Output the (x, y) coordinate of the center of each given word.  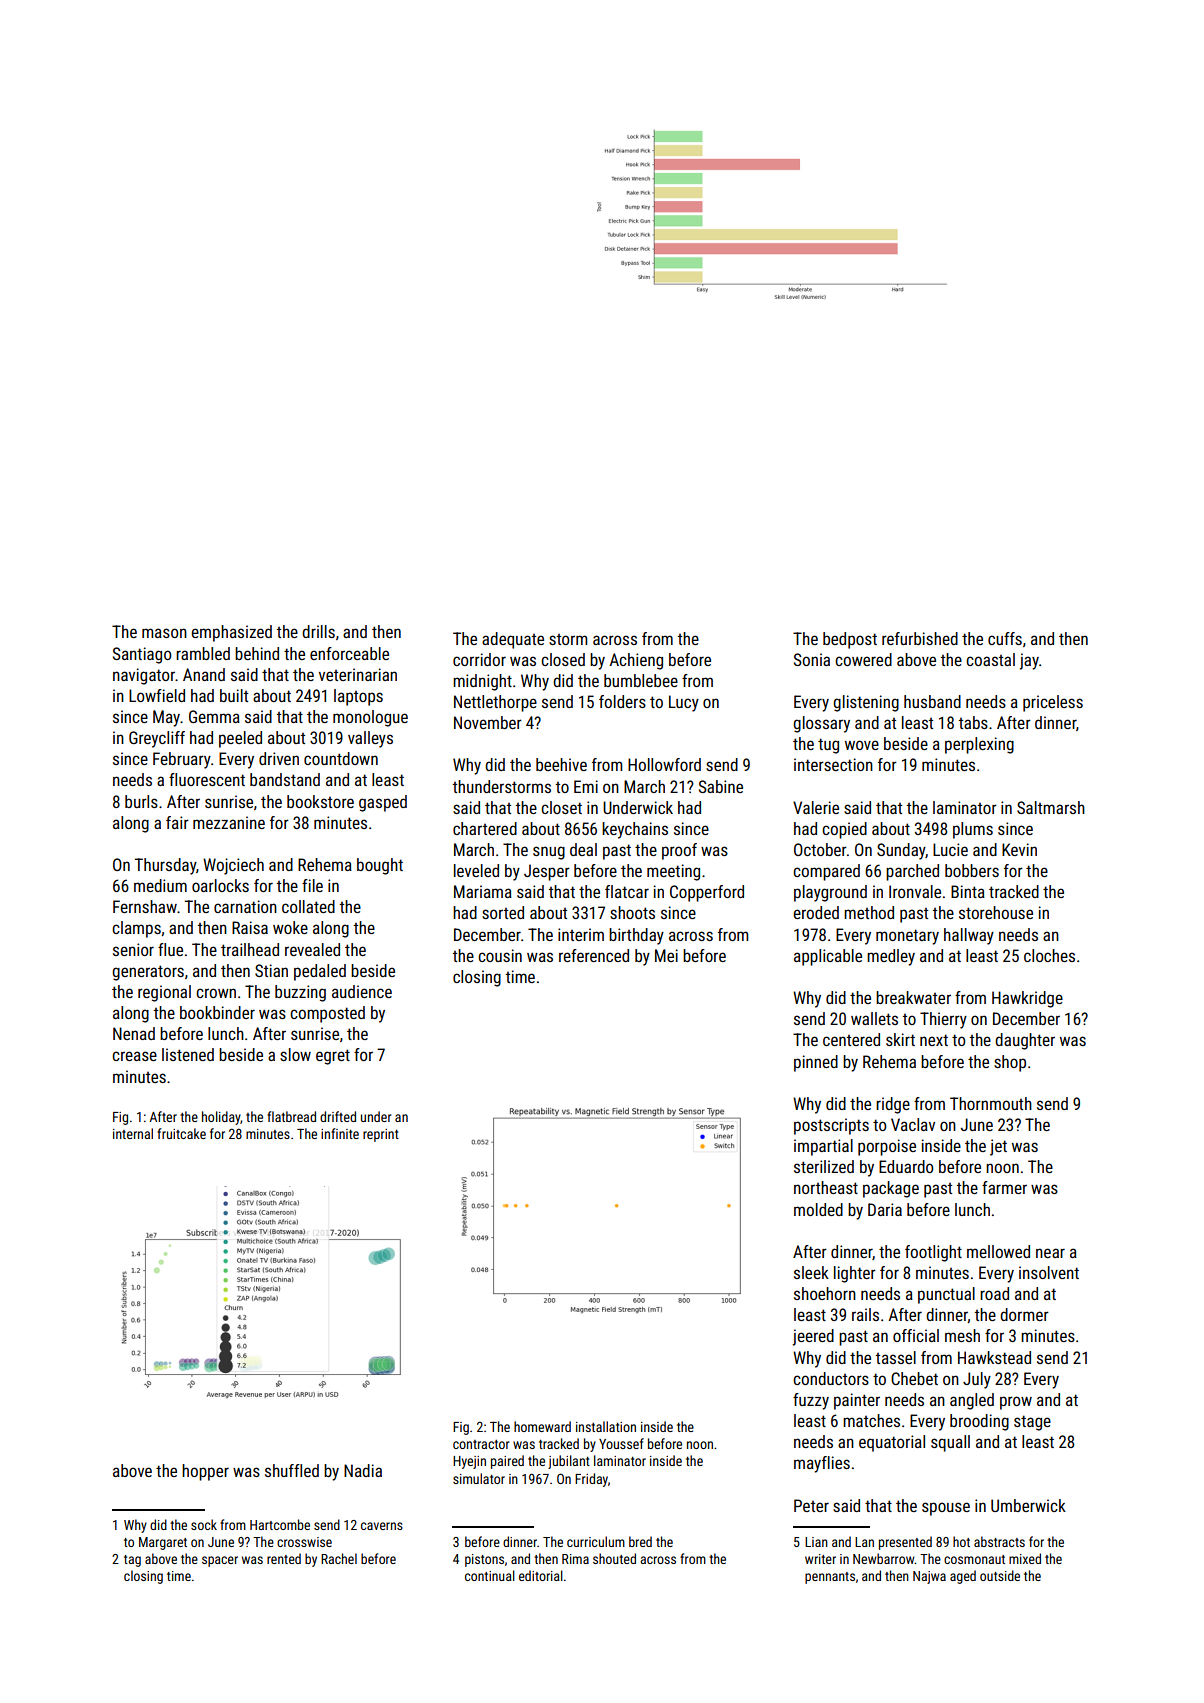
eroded (816, 912)
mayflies (822, 1464)
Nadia (363, 1470)
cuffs (1005, 638)
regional (164, 993)
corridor (479, 659)
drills (318, 631)
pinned (816, 1063)
